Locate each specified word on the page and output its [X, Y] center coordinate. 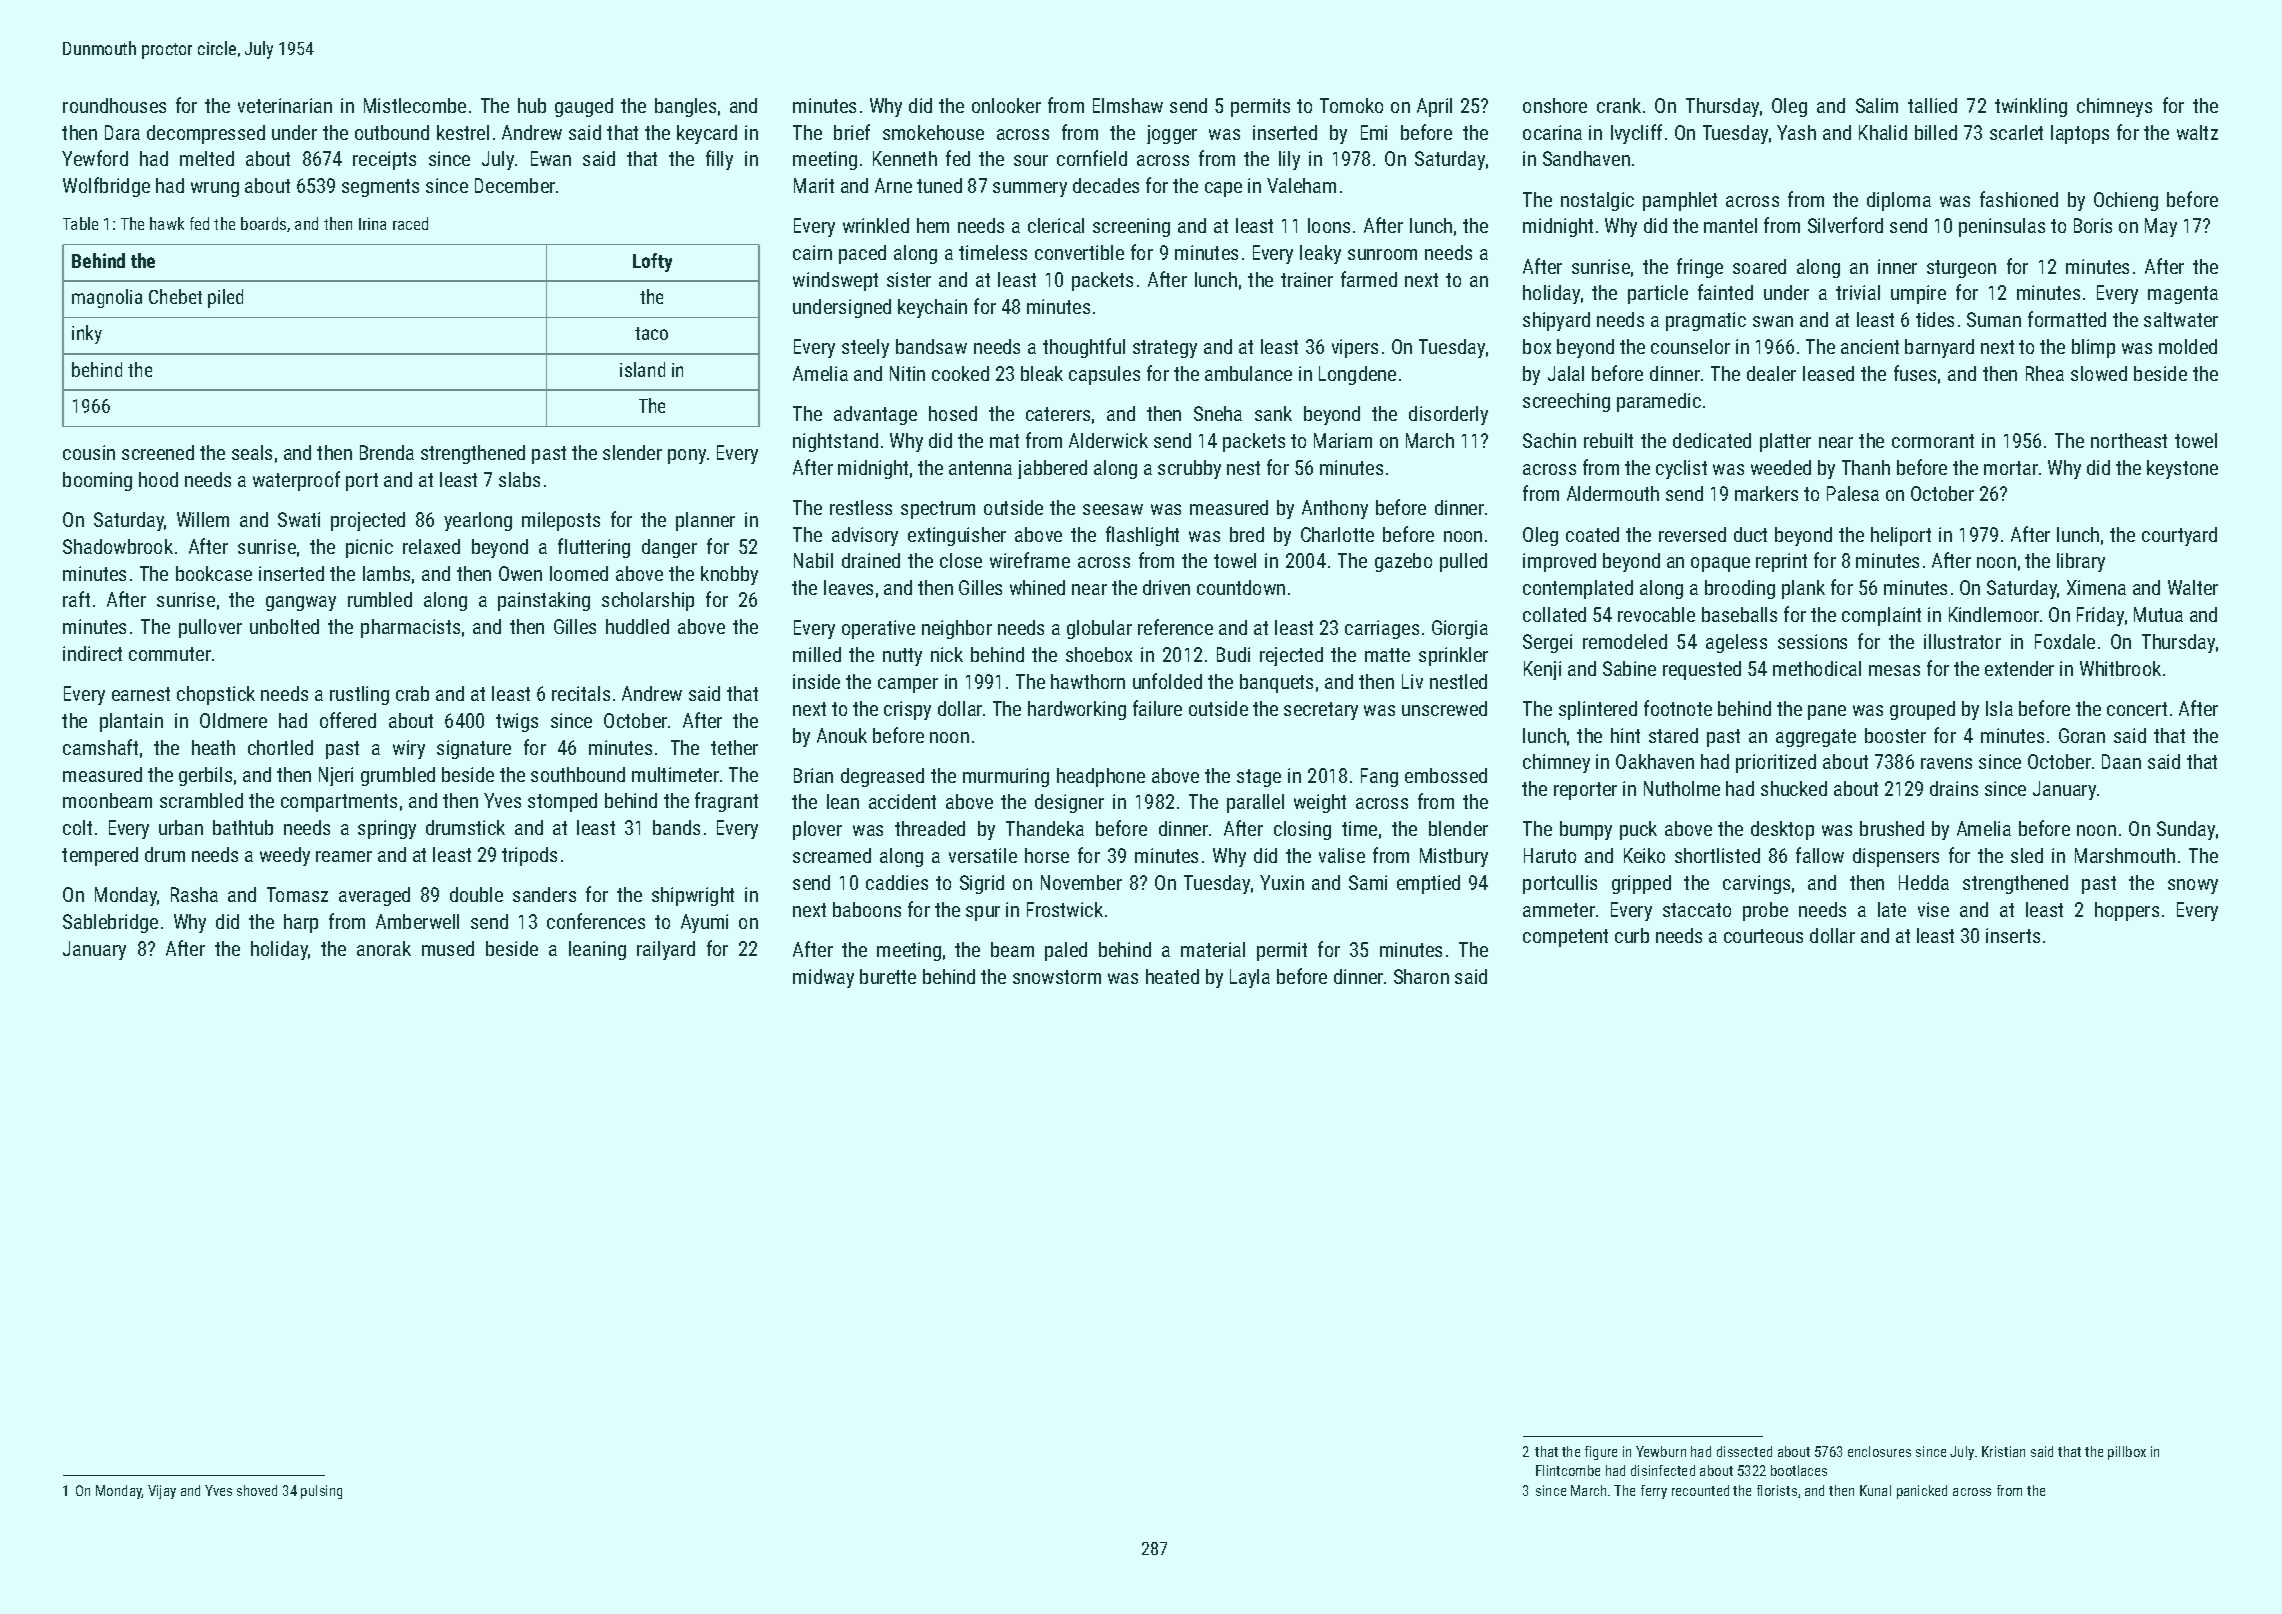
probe [1765, 911]
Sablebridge [110, 923]
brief [852, 132]
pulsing [321, 1492]
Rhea [2045, 373]
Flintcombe [1568, 1470]
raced [410, 223]
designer [1069, 803]
